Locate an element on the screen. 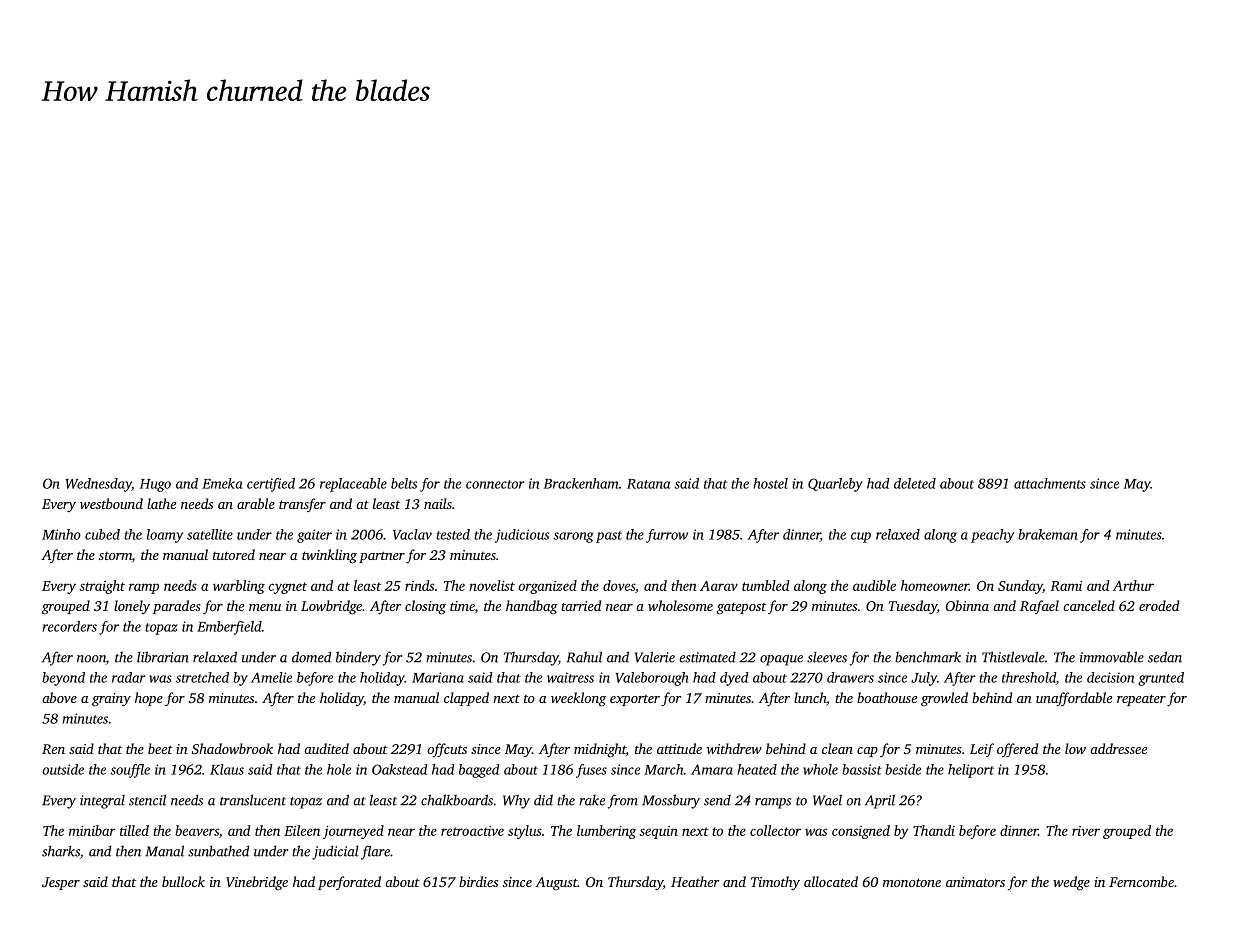 This screenshot has width=1233, height=952. belts is located at coordinates (404, 483).
